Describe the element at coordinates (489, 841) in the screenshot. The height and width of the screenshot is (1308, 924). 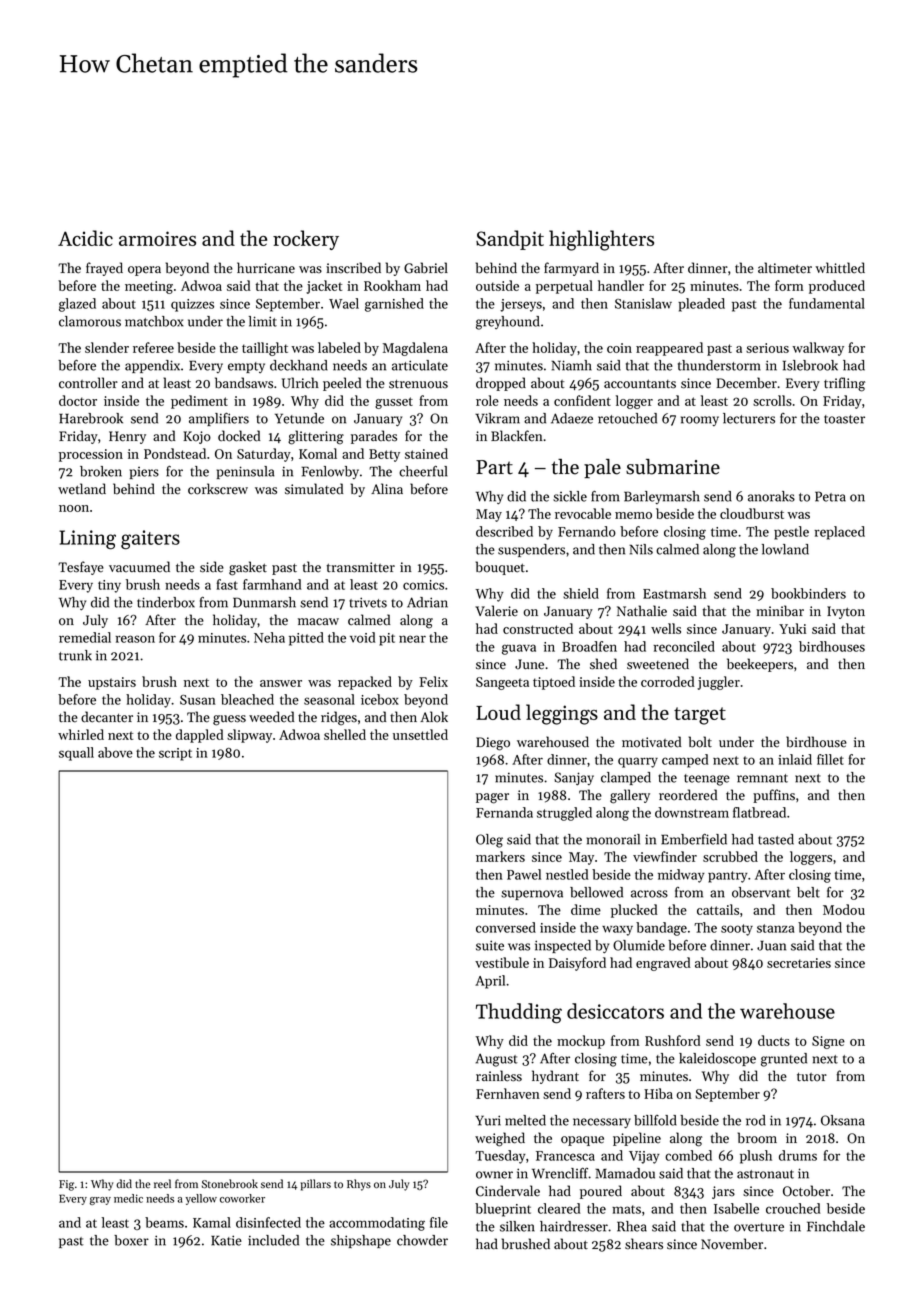
I see `Oleg` at that location.
